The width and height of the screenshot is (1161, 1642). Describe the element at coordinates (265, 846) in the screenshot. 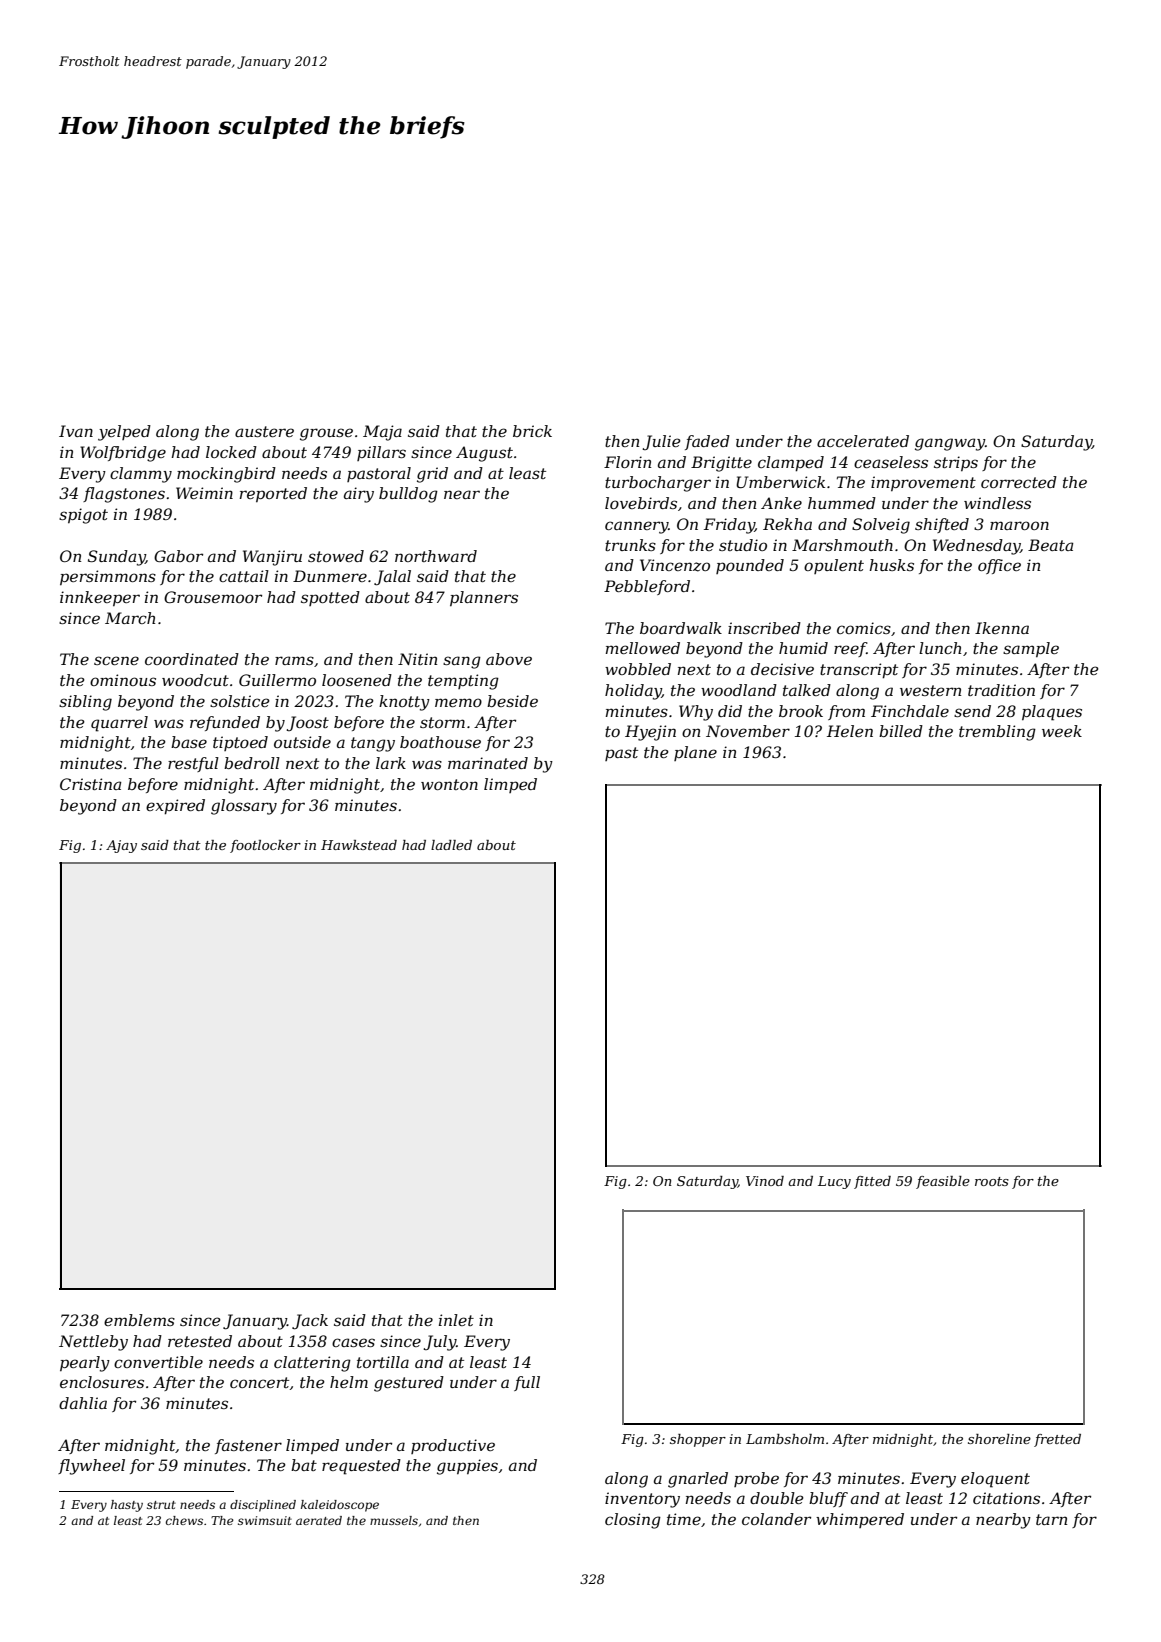

I see `footlocker` at that location.
